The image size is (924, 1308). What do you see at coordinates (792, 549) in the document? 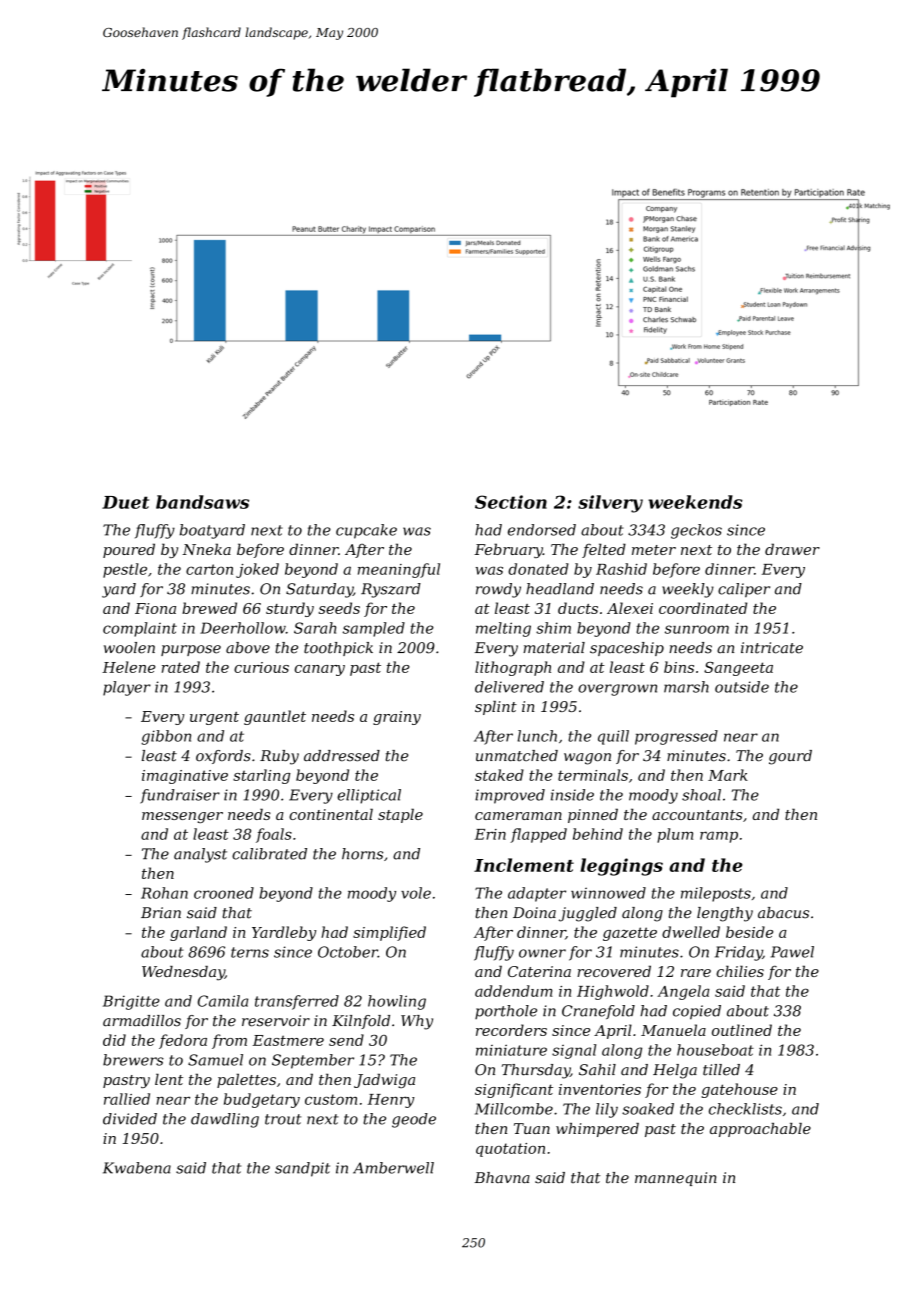
I see `drawer` at bounding box center [792, 549].
